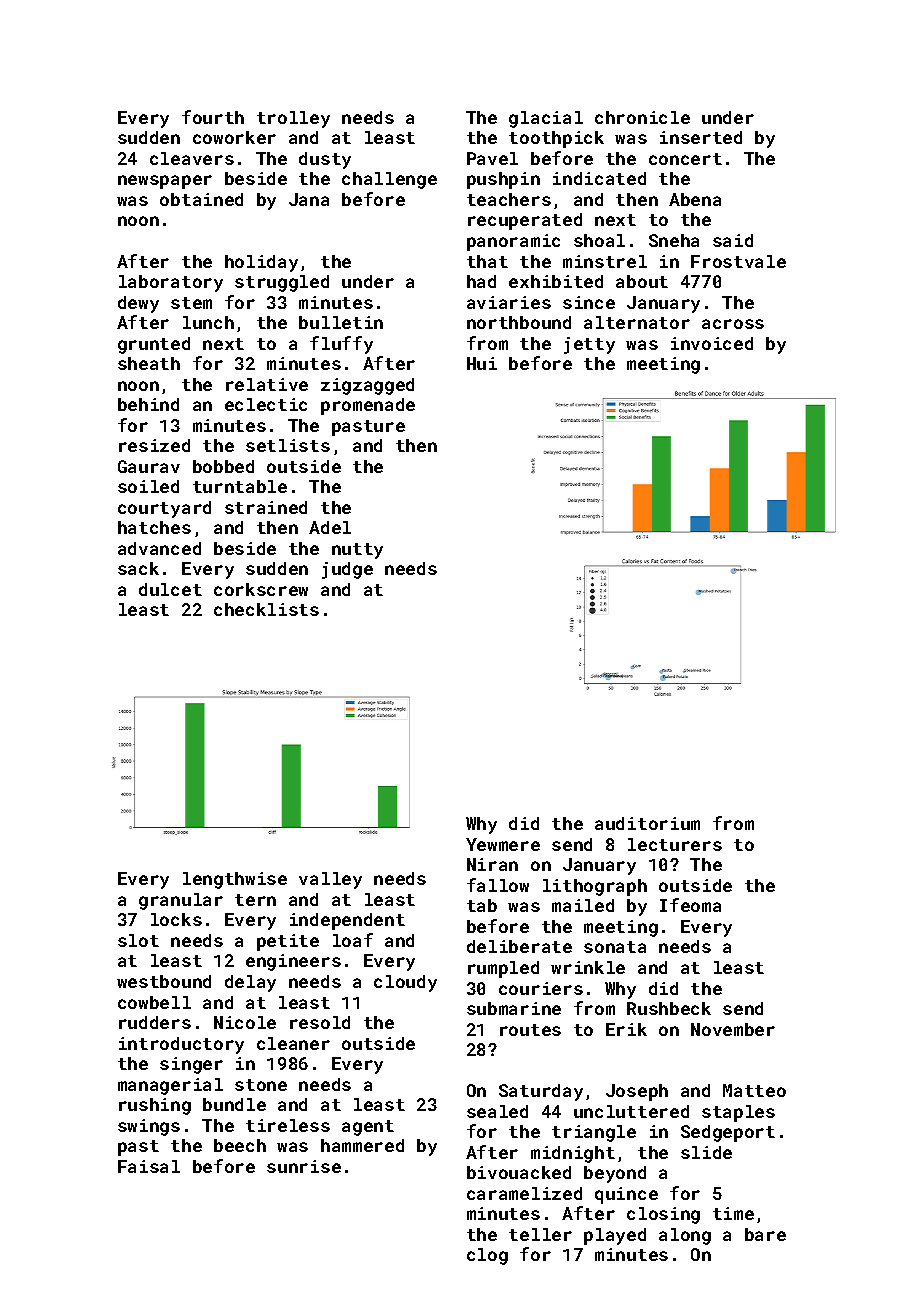 Image resolution: width=908 pixels, height=1316 pixels. Describe the element at coordinates (267, 384) in the document. I see `relative` at that location.
